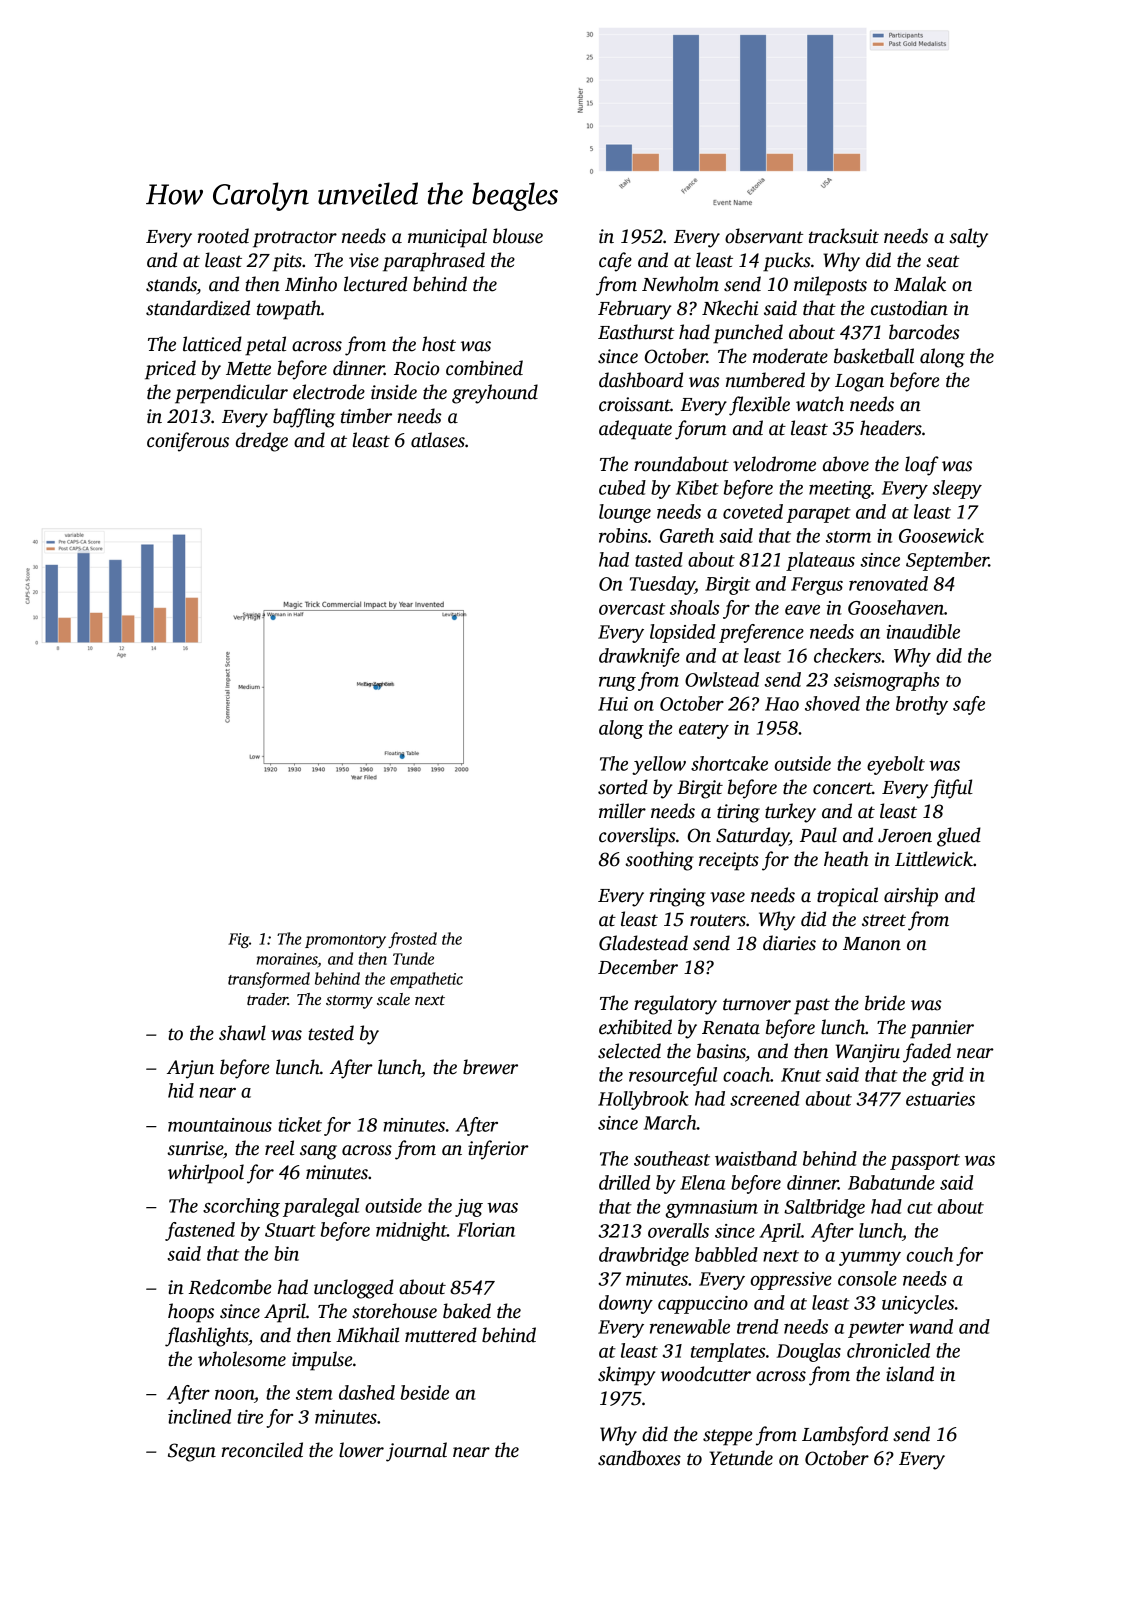 The width and height of the document is (1143, 1624). Describe the element at coordinates (764, 236) in the document. I see `observant` at that location.
